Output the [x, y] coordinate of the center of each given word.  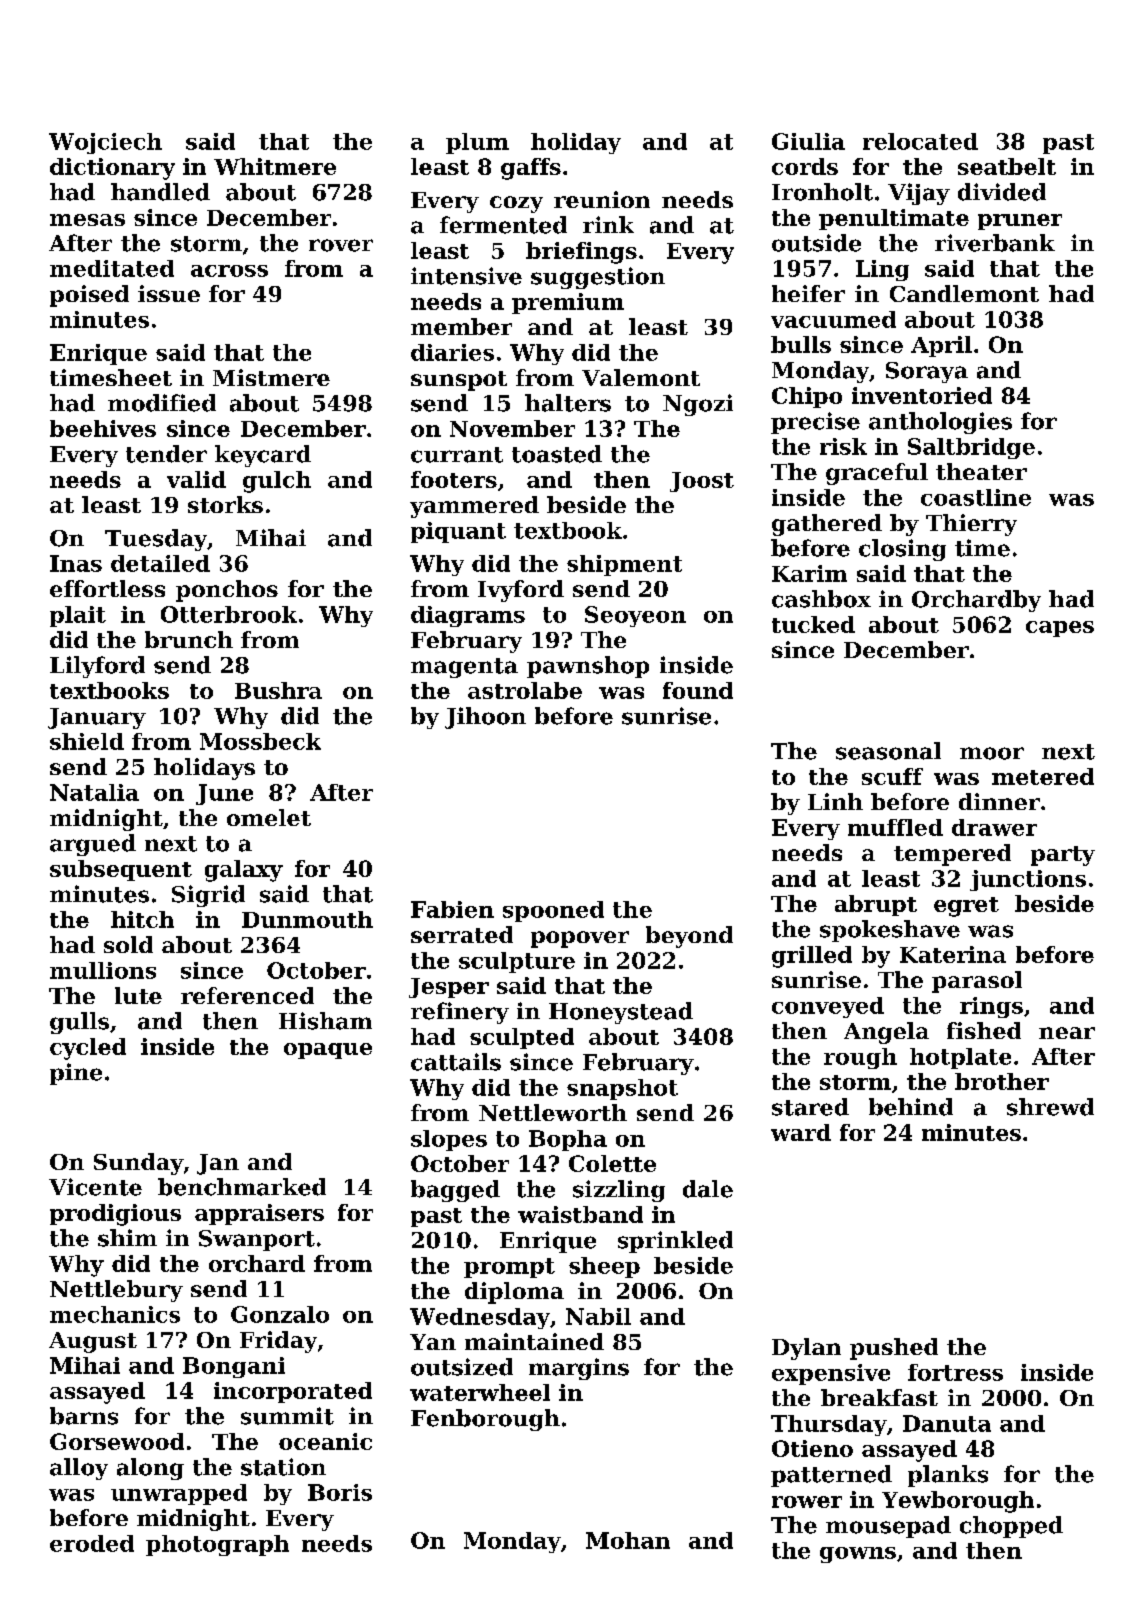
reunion [602, 199]
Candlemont [964, 293]
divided [1002, 192]
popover [580, 939]
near [1067, 1033]
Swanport [257, 1240]
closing [902, 550]
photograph [217, 1545]
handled [160, 192]
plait [78, 616]
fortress [955, 1372]
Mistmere [271, 377]
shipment [624, 565]
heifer [808, 293]
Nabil [598, 1316]
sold [128, 944]
